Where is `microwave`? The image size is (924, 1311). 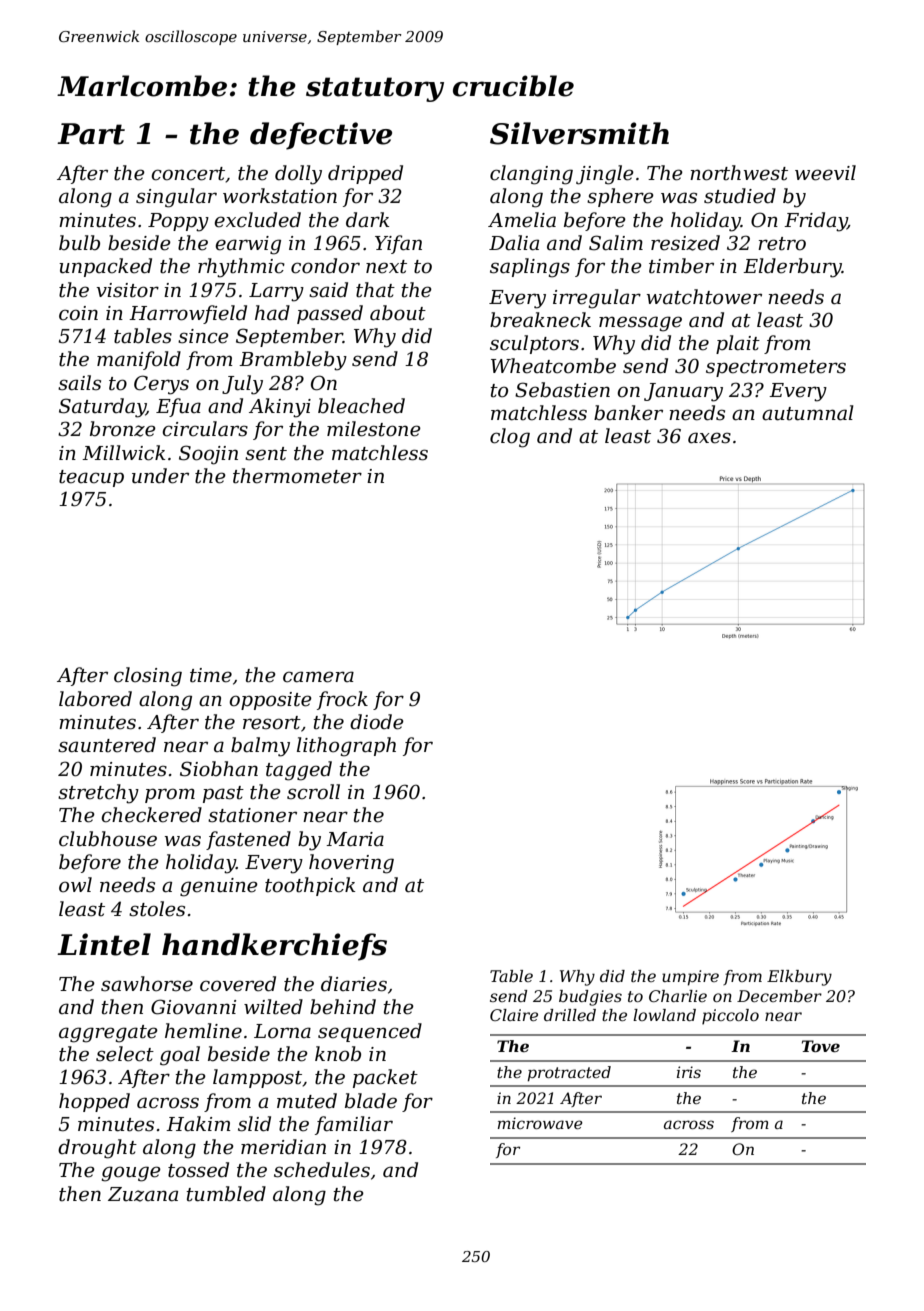 microwave is located at coordinates (540, 1123).
